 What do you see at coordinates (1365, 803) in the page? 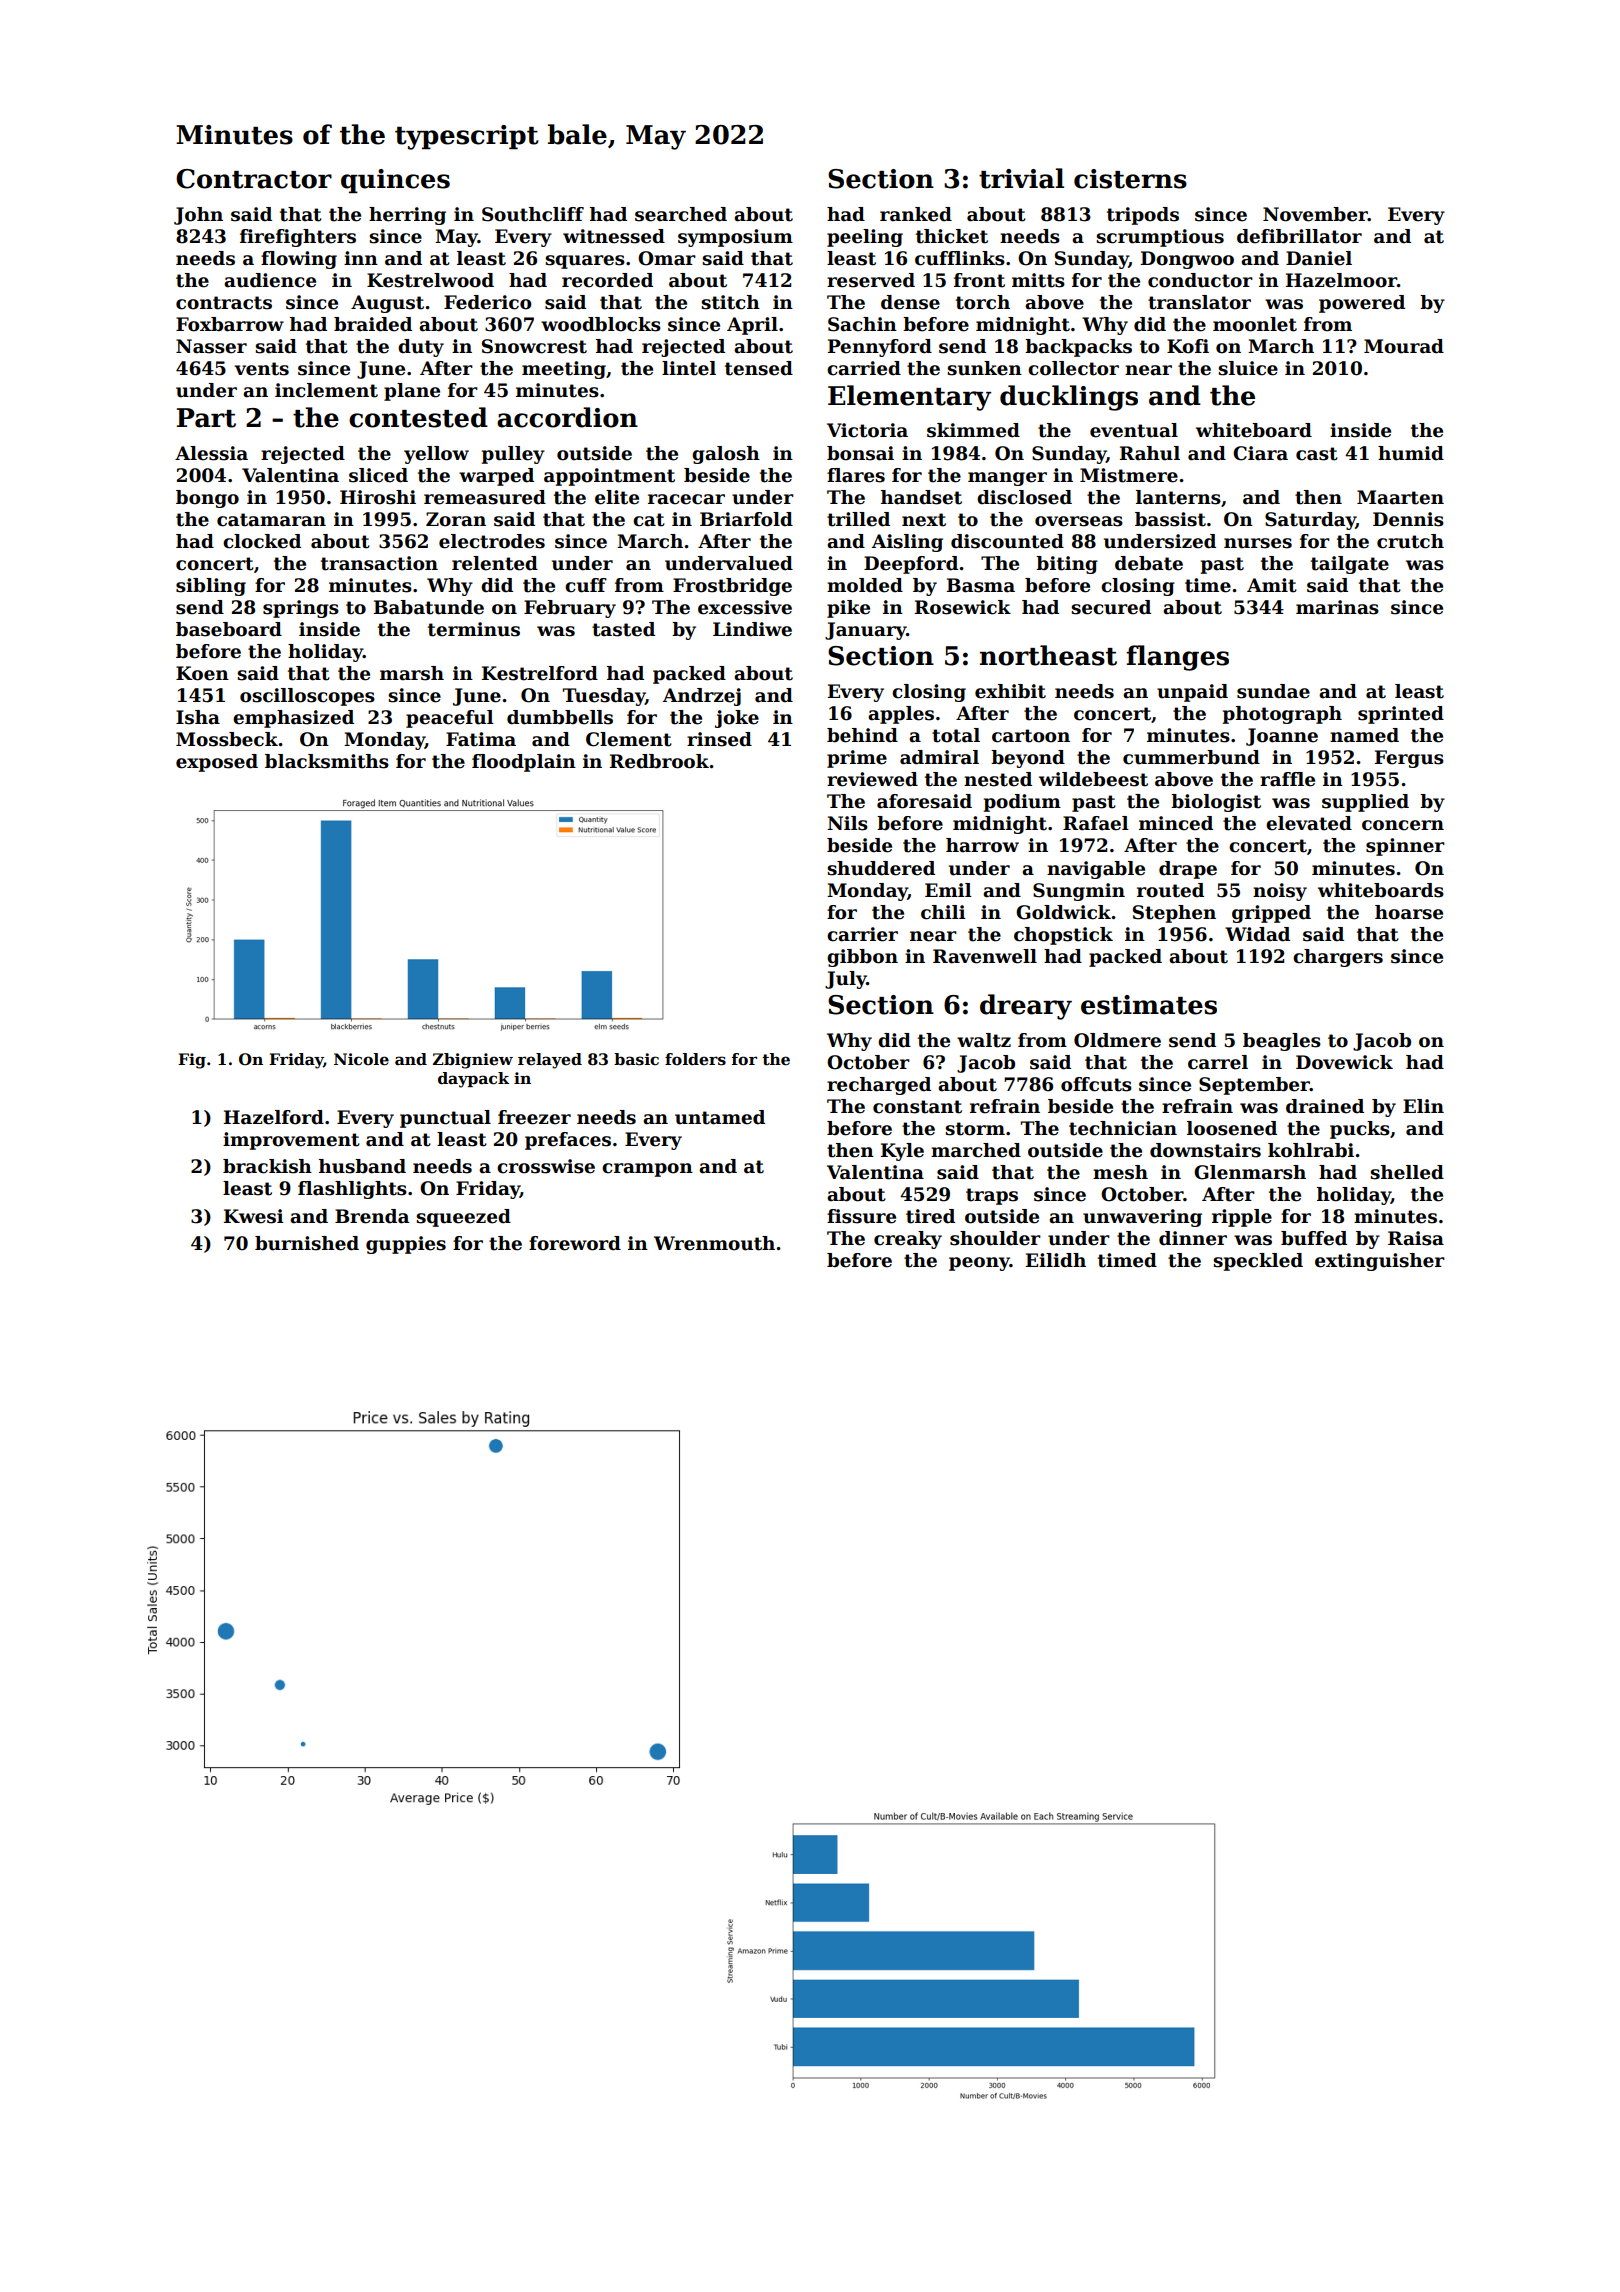
I see `supplied` at bounding box center [1365, 803].
